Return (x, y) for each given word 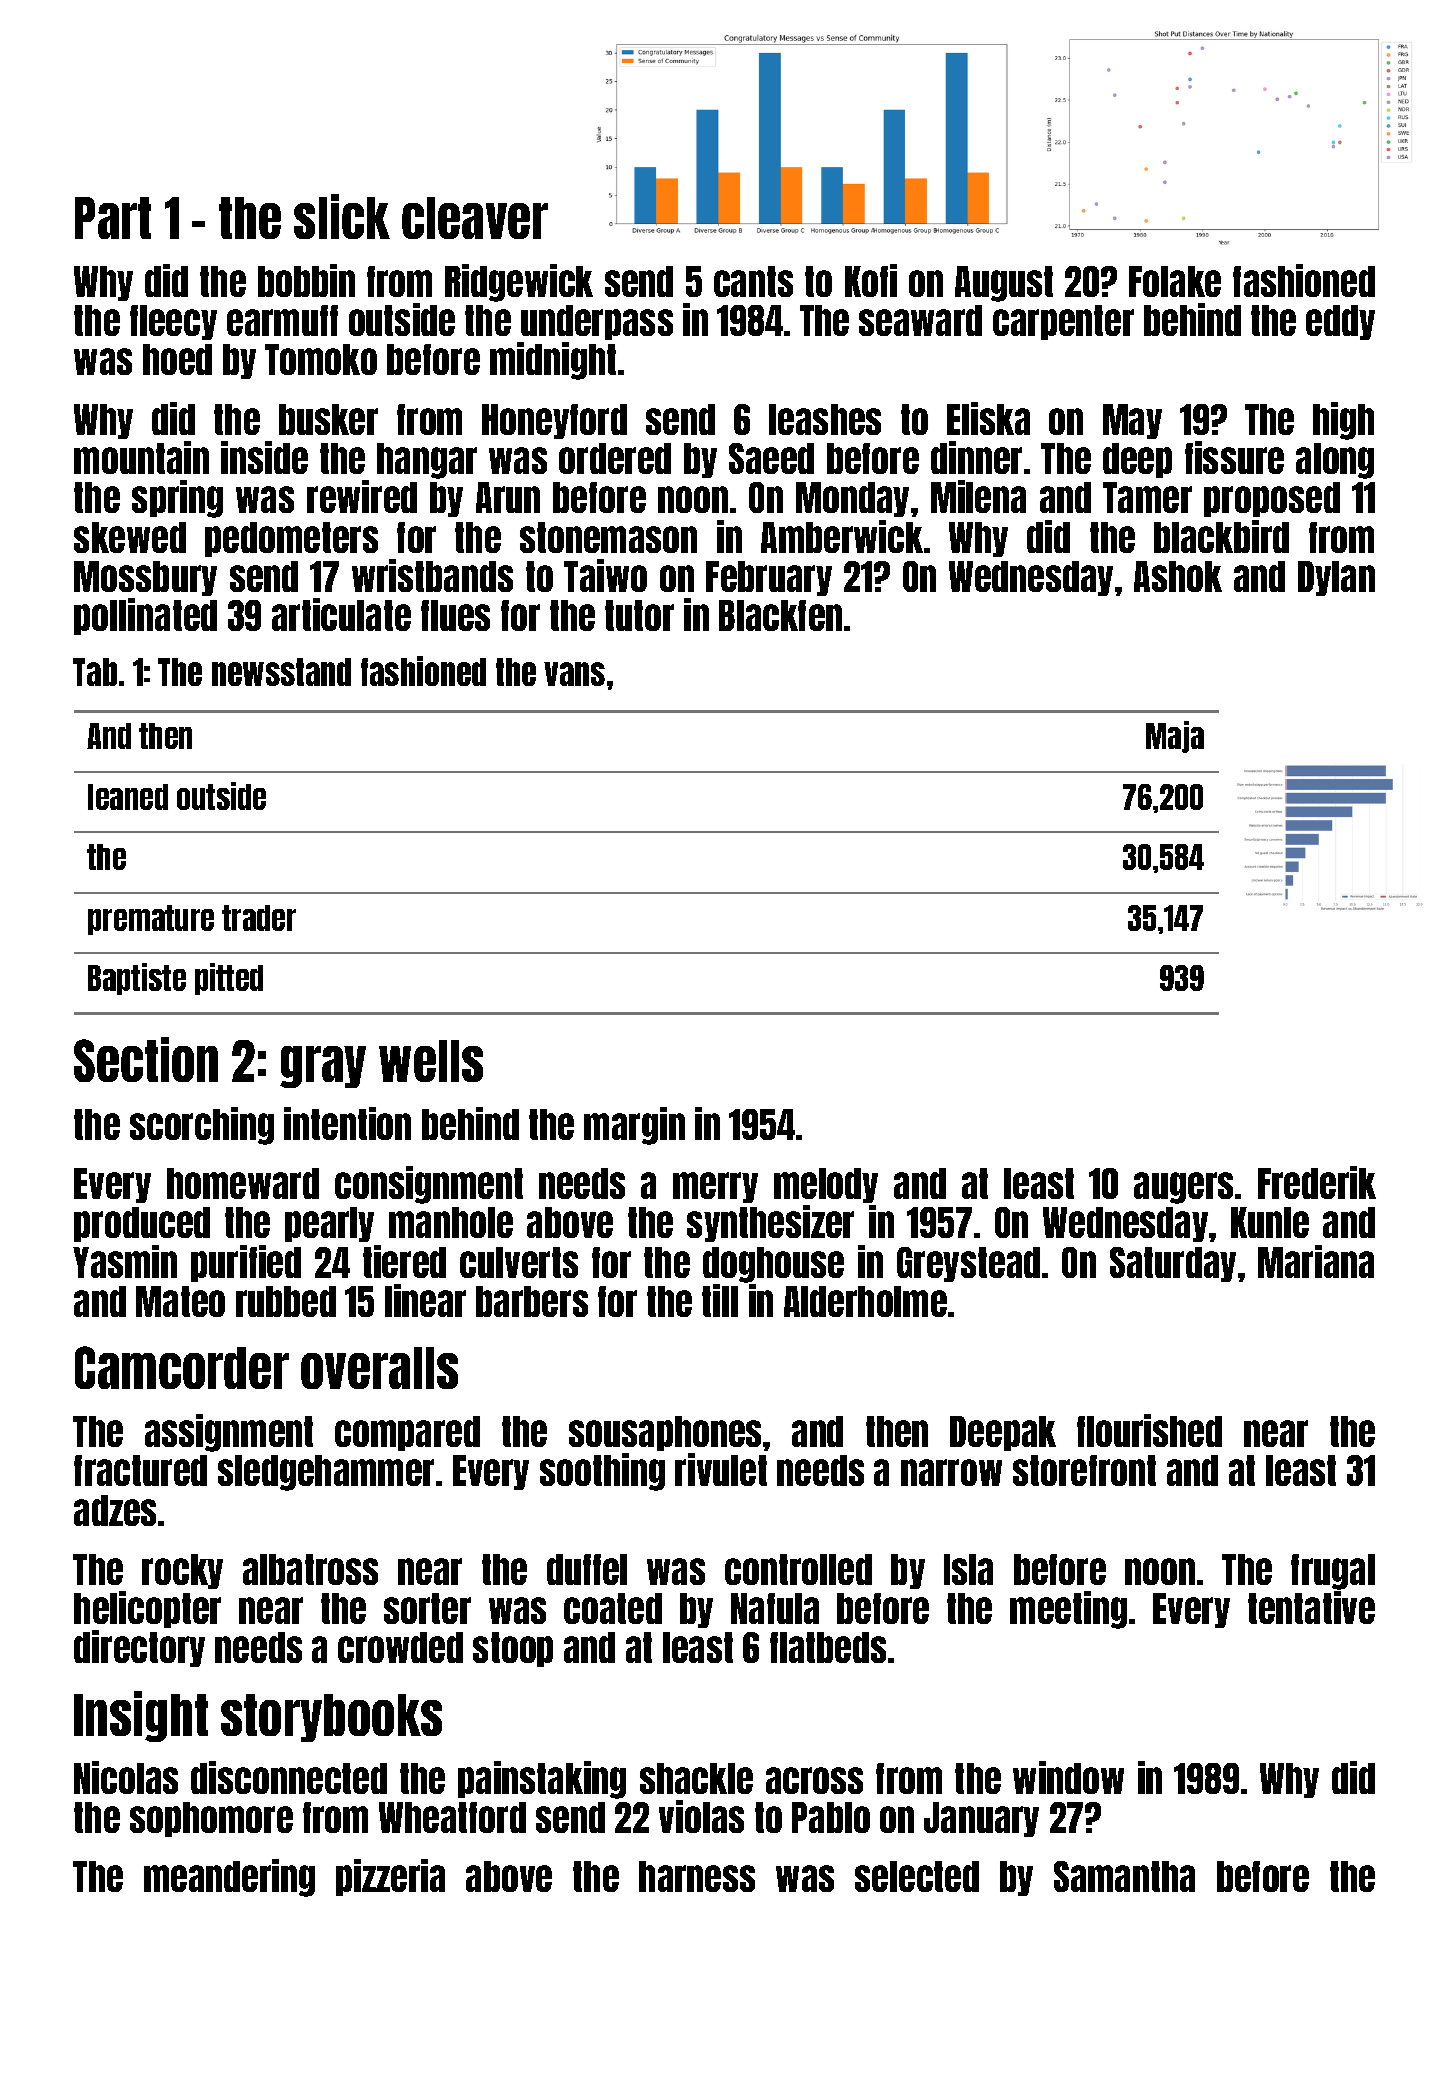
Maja (1175, 737)
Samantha (1124, 1876)
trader (259, 918)
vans (574, 674)
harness (697, 1876)
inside (264, 457)
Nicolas (126, 1777)
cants (753, 281)
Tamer (1147, 497)
